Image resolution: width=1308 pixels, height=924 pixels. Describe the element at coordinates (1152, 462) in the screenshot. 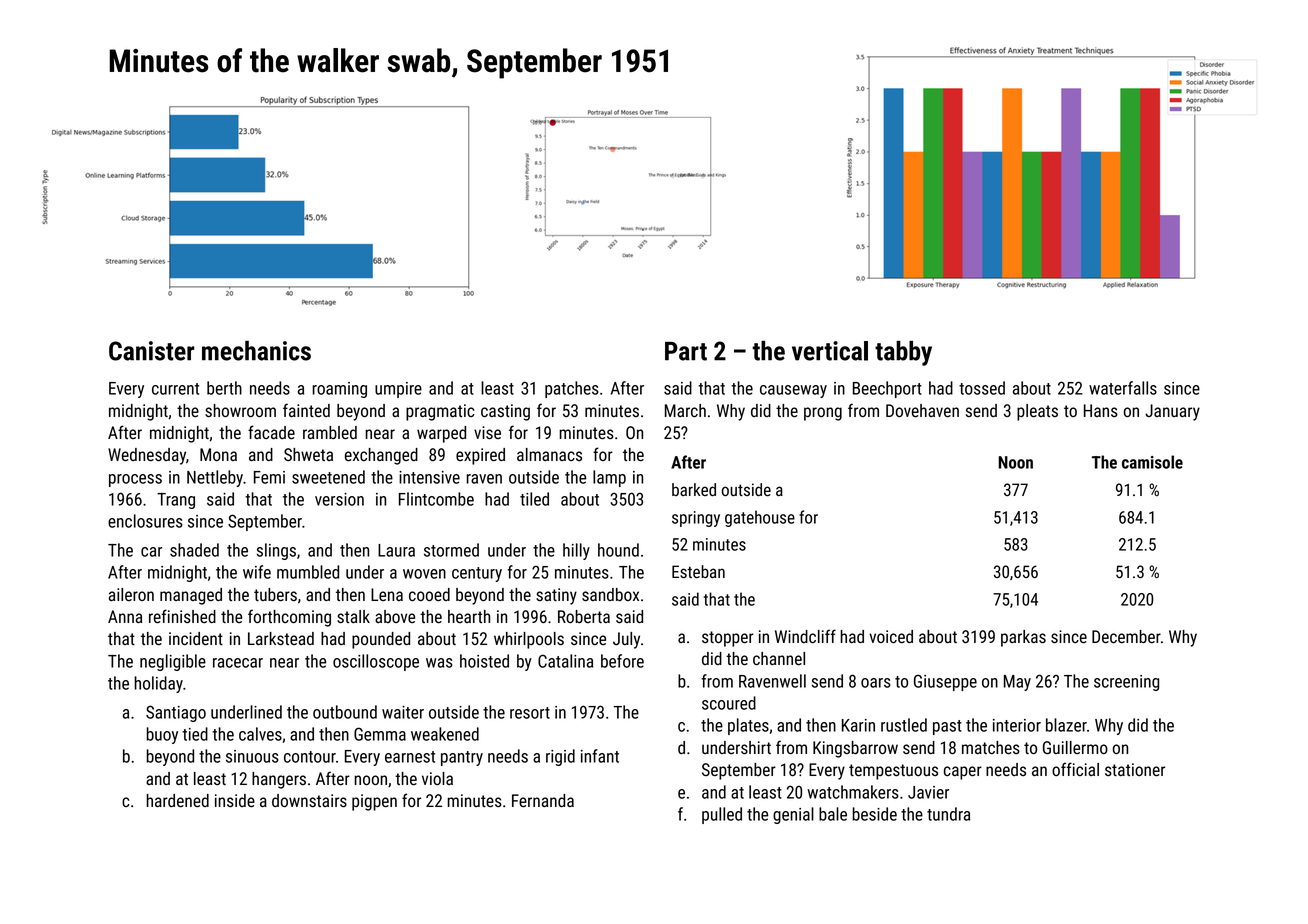

I see `camisole` at that location.
